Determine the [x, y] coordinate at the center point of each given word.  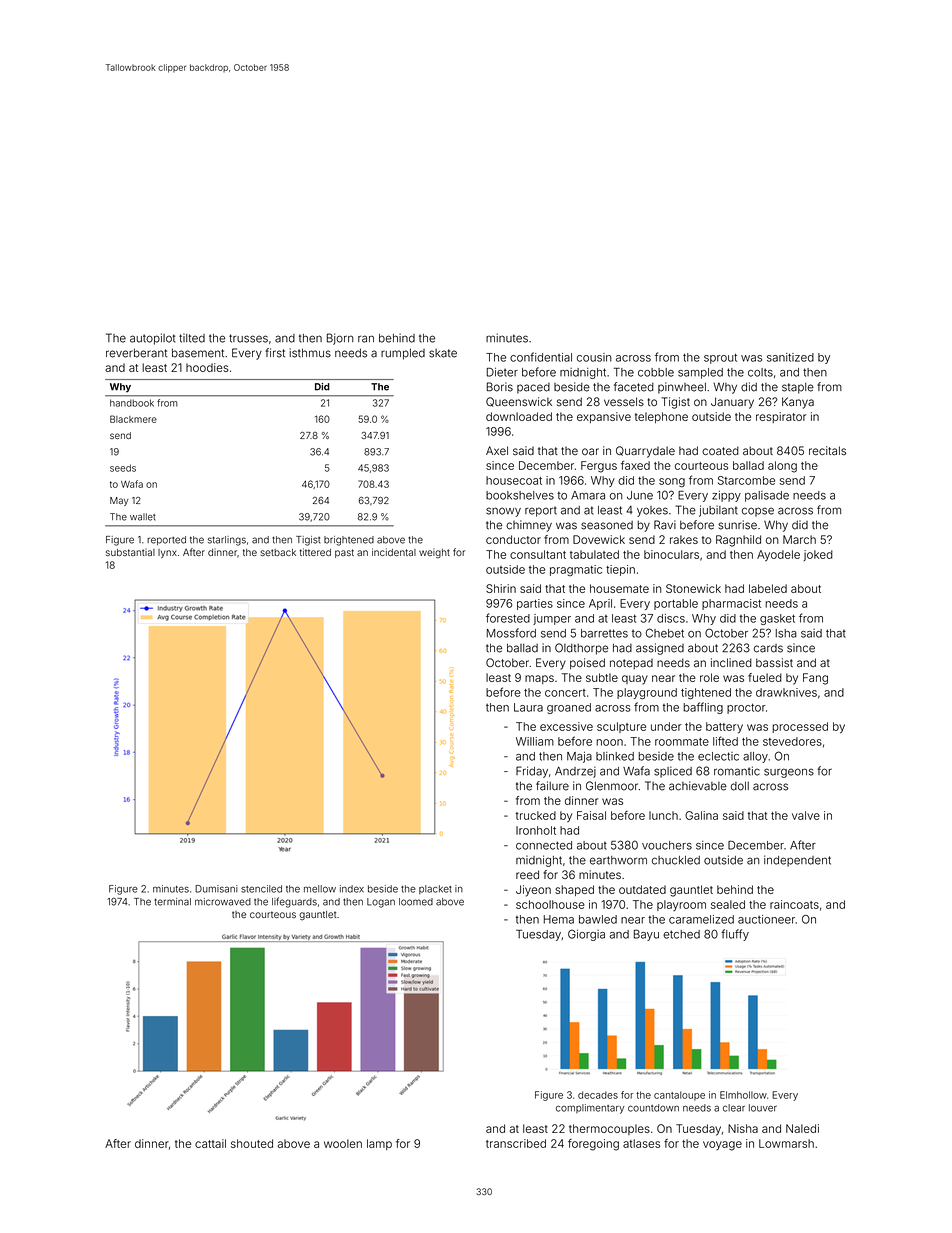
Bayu [646, 935]
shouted [252, 1143]
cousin [594, 357]
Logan [381, 903]
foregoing [593, 1145]
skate [443, 353]
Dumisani [216, 889]
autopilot [152, 339]
